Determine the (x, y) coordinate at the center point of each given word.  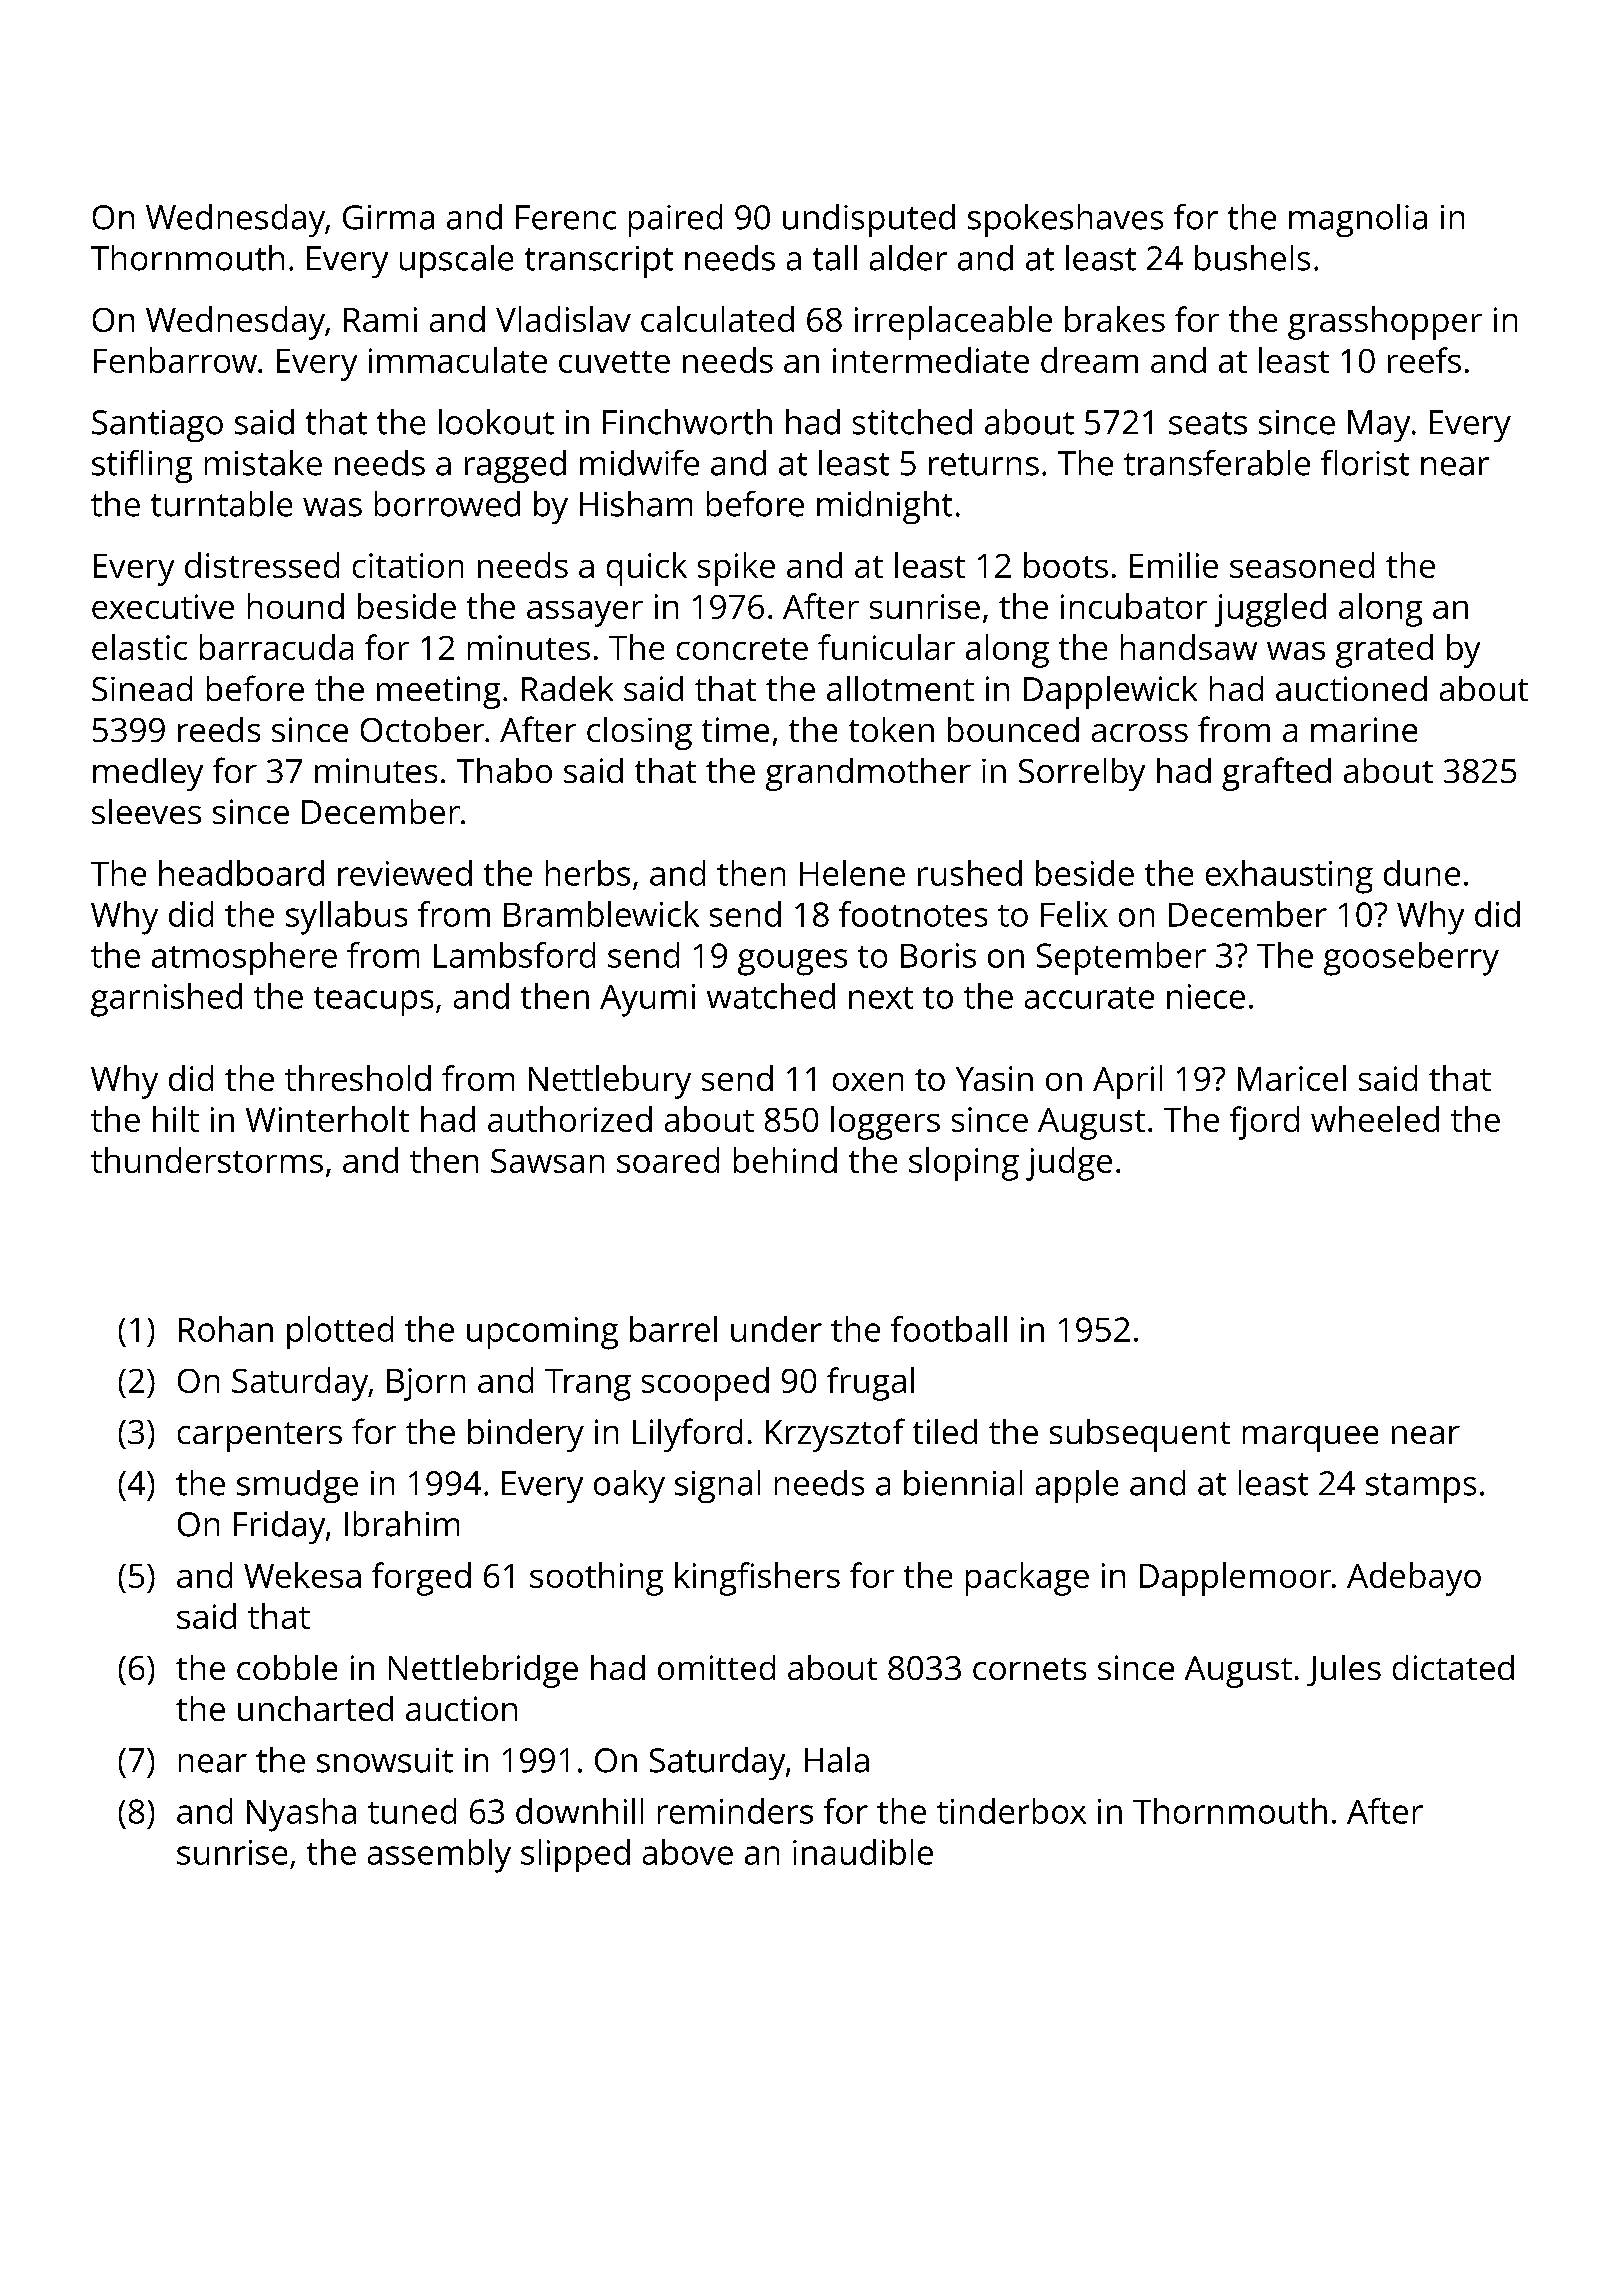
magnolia (1358, 220)
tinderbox (1011, 1811)
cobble (287, 1667)
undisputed (869, 220)
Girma (388, 217)
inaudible (863, 1852)
